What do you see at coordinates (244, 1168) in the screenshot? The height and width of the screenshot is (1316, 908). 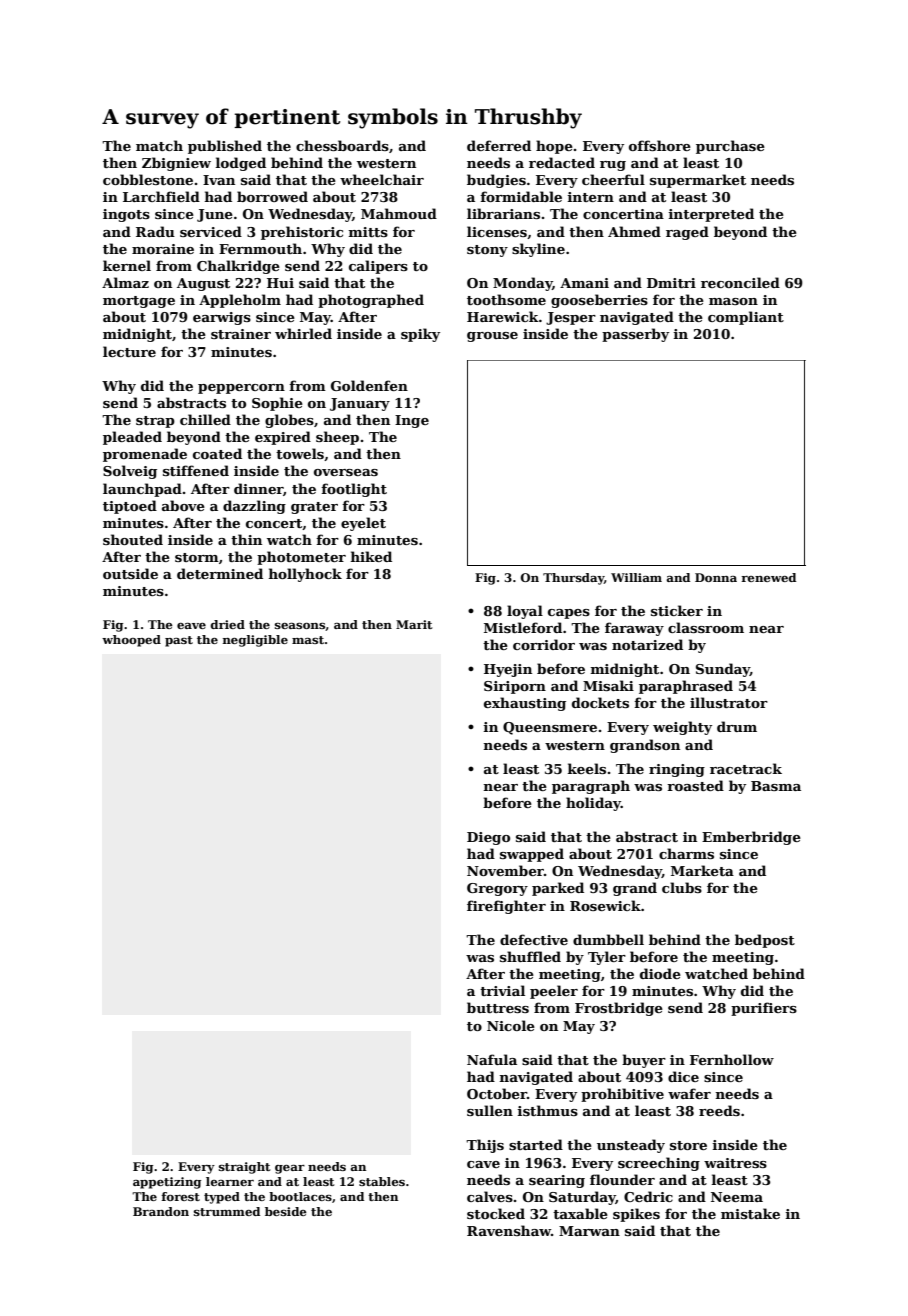 I see `straight` at bounding box center [244, 1168].
